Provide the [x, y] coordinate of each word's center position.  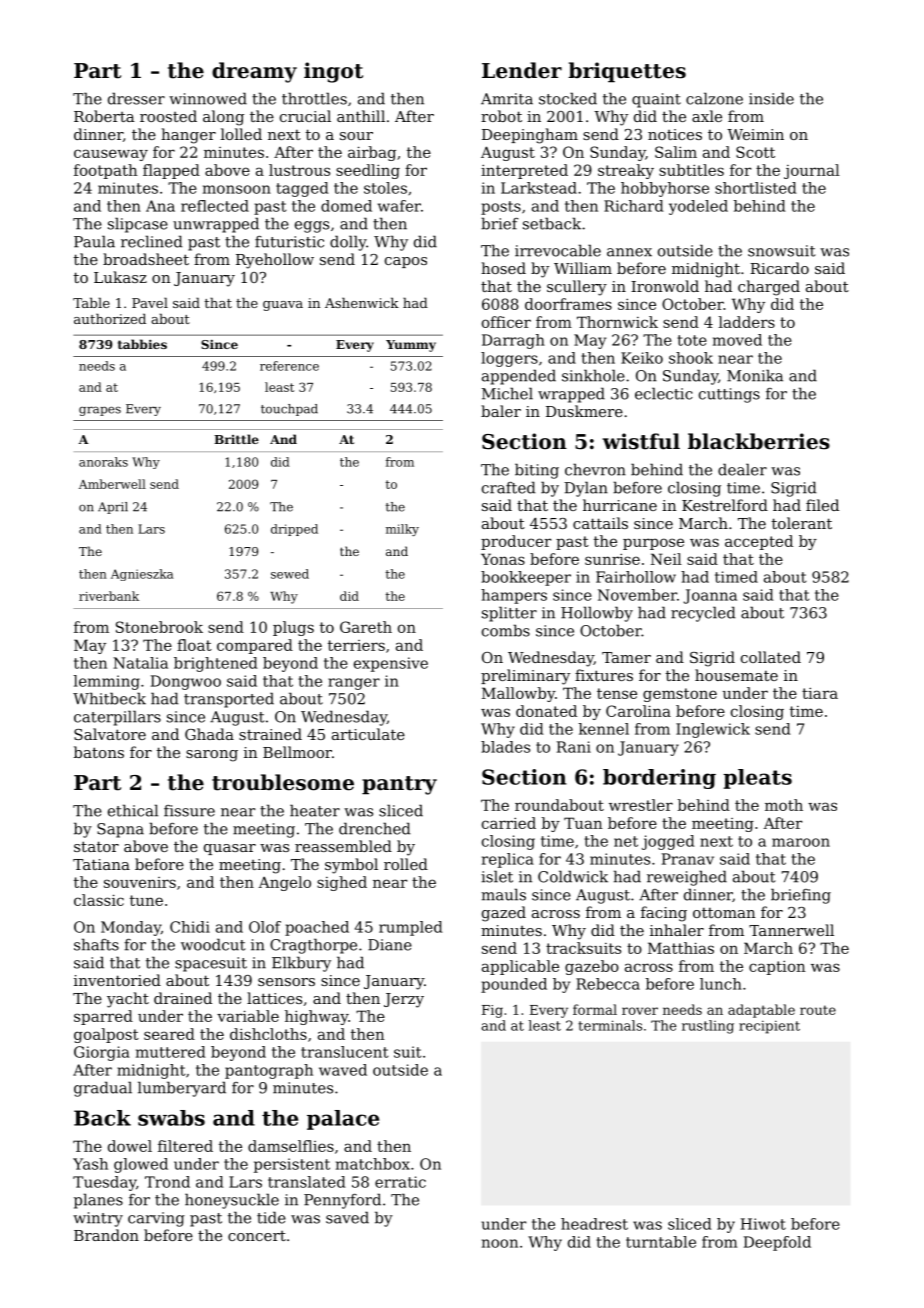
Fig [492, 1011]
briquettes [627, 72]
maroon [801, 842]
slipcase [138, 225]
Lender [522, 70]
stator [96, 846]
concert [257, 1236]
